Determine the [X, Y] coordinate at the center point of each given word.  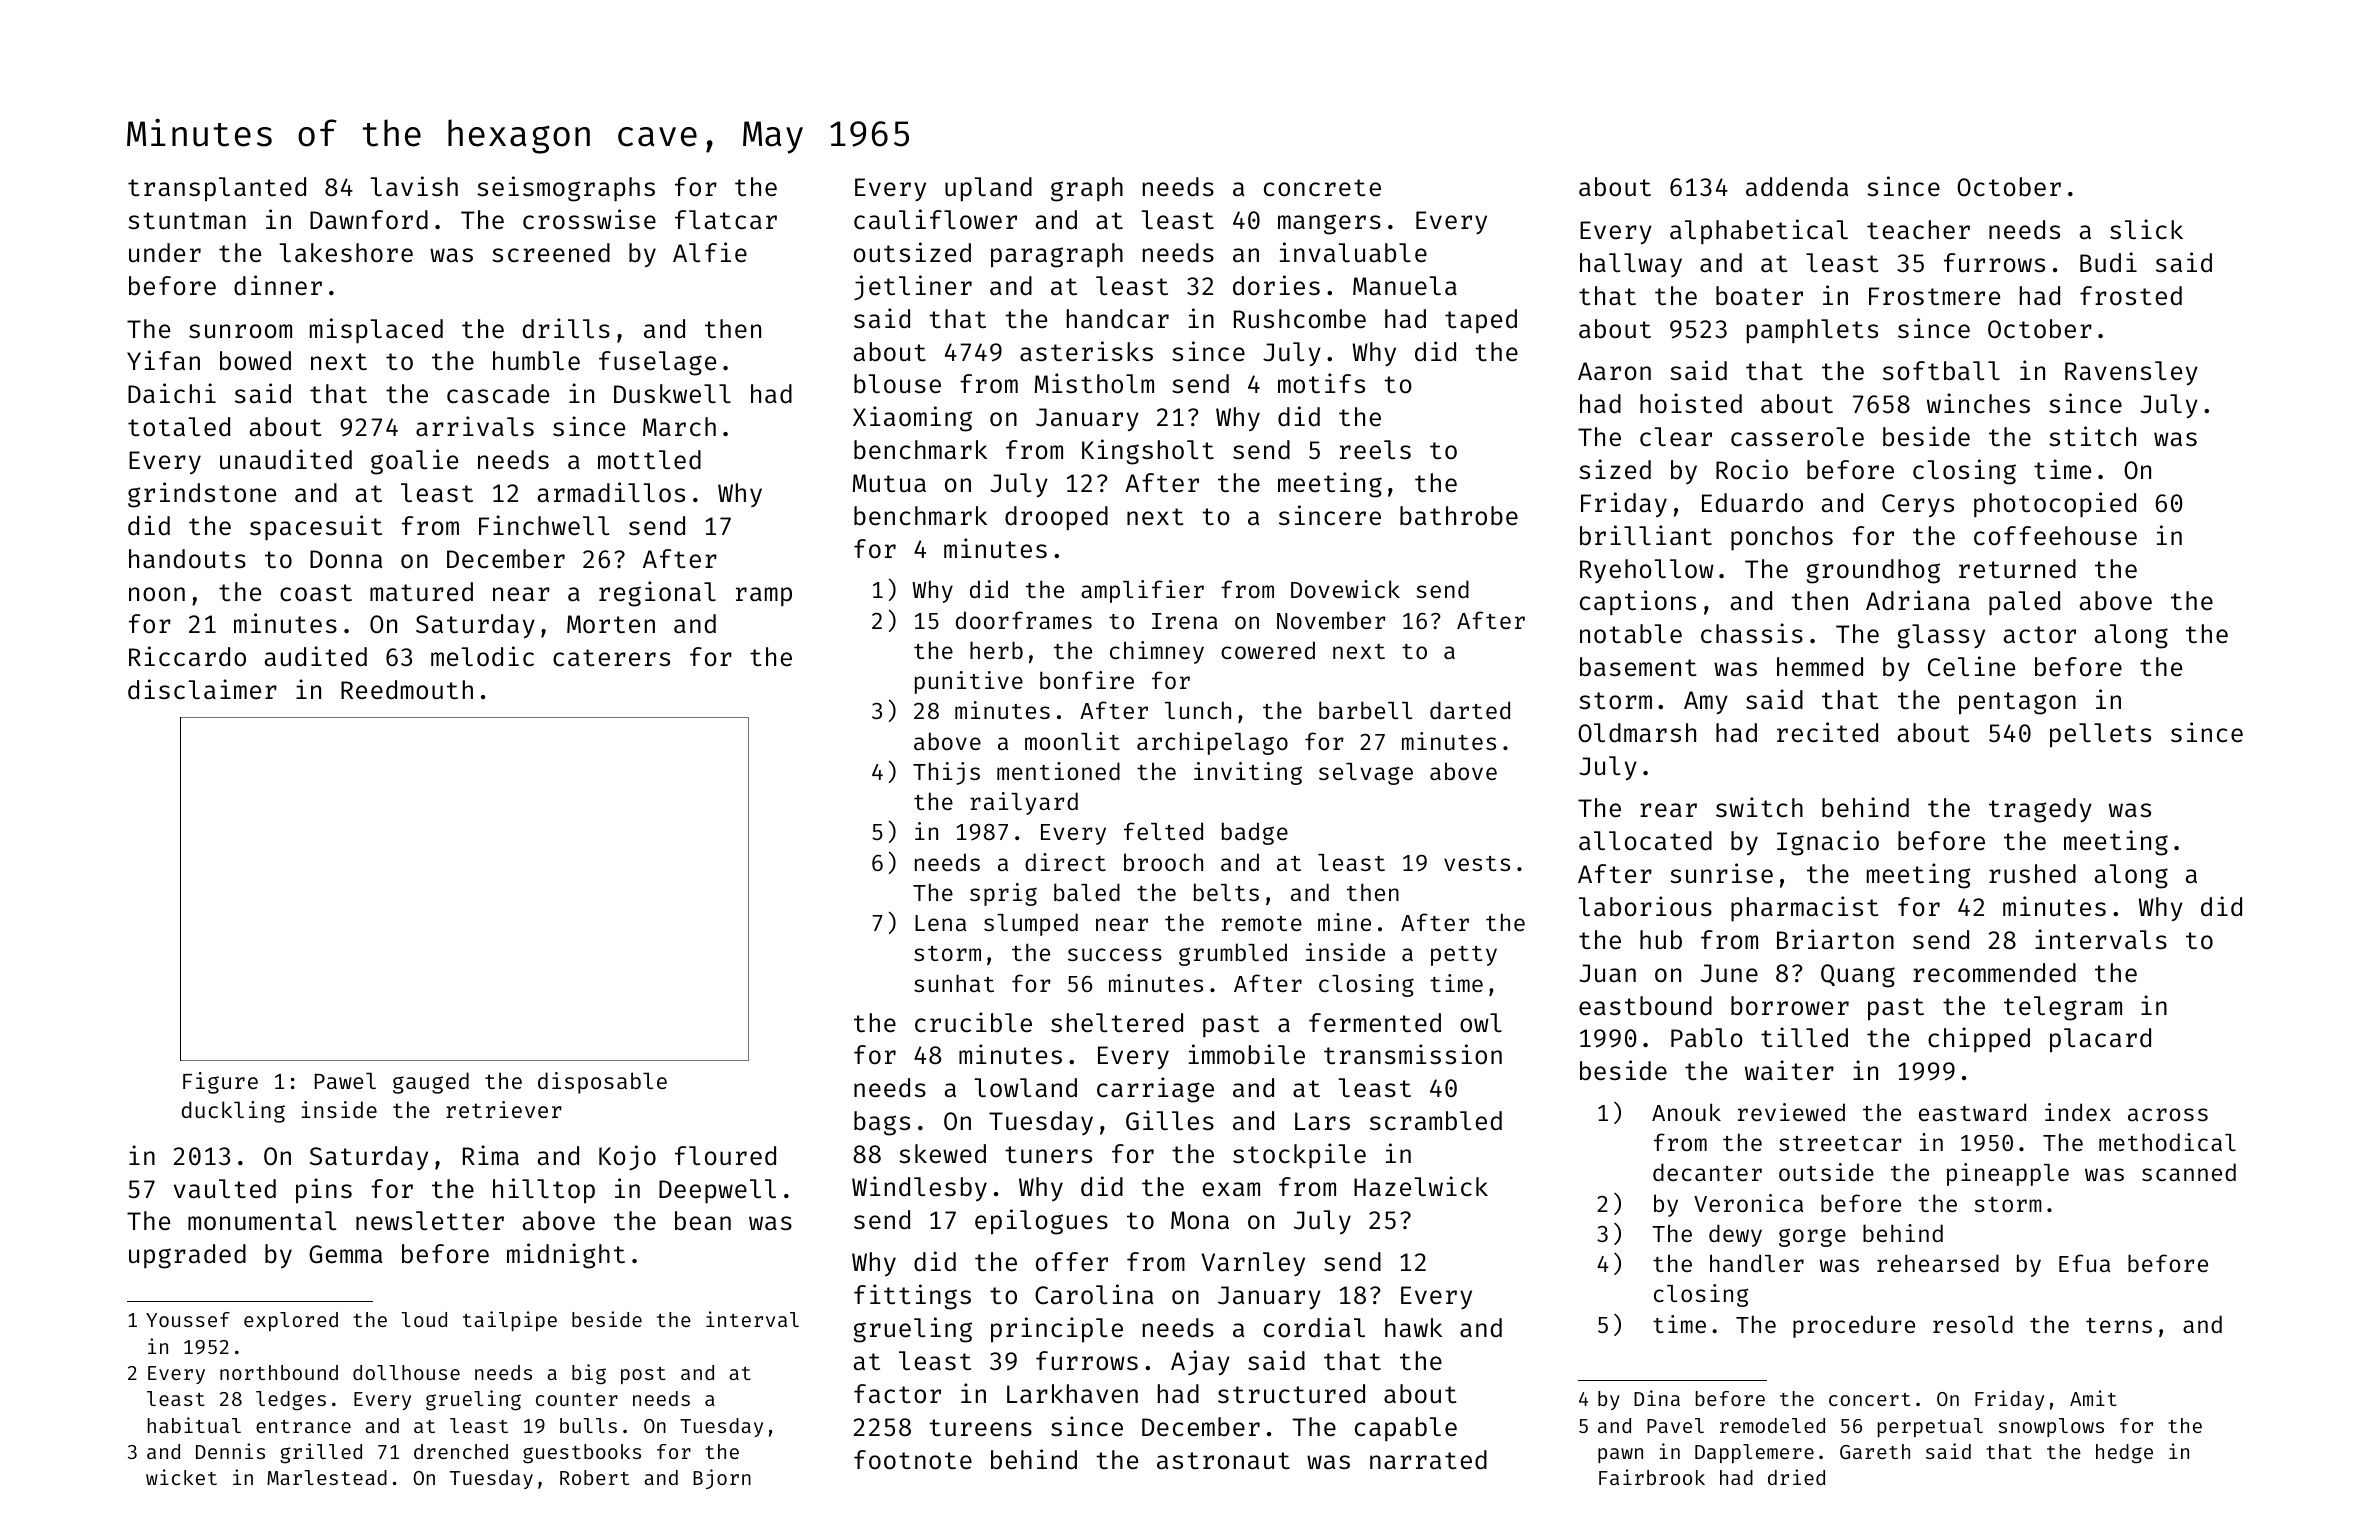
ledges [291, 1401]
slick [2146, 229]
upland [988, 189]
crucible [973, 1022]
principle [1057, 1330]
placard [2100, 1040]
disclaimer [202, 689]
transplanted [217, 189]
